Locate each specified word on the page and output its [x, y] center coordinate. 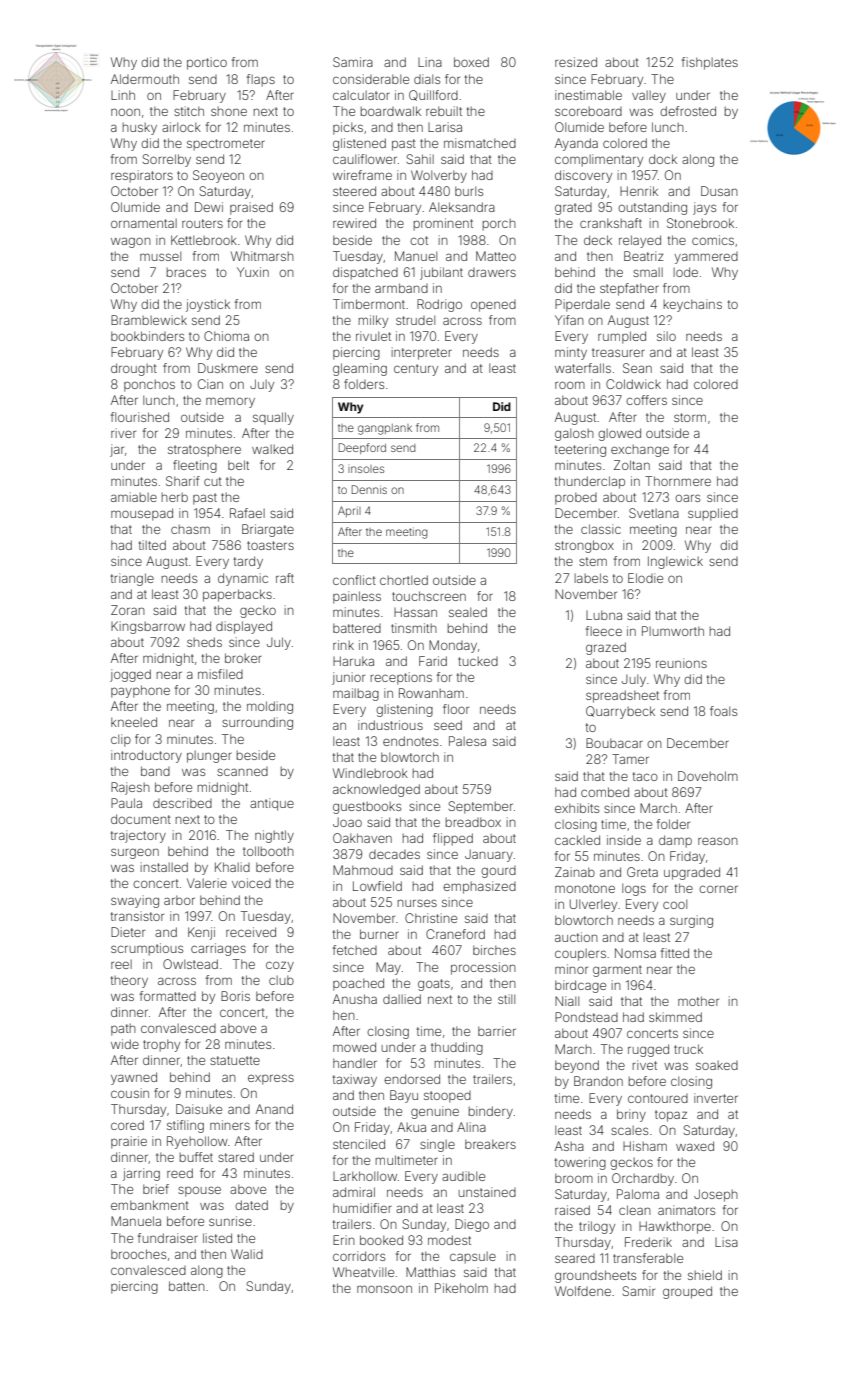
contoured [658, 1098]
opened [493, 306]
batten [187, 1286]
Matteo [496, 256]
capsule [473, 1258]
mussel [160, 256]
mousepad [142, 514]
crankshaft [611, 223]
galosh [574, 434]
